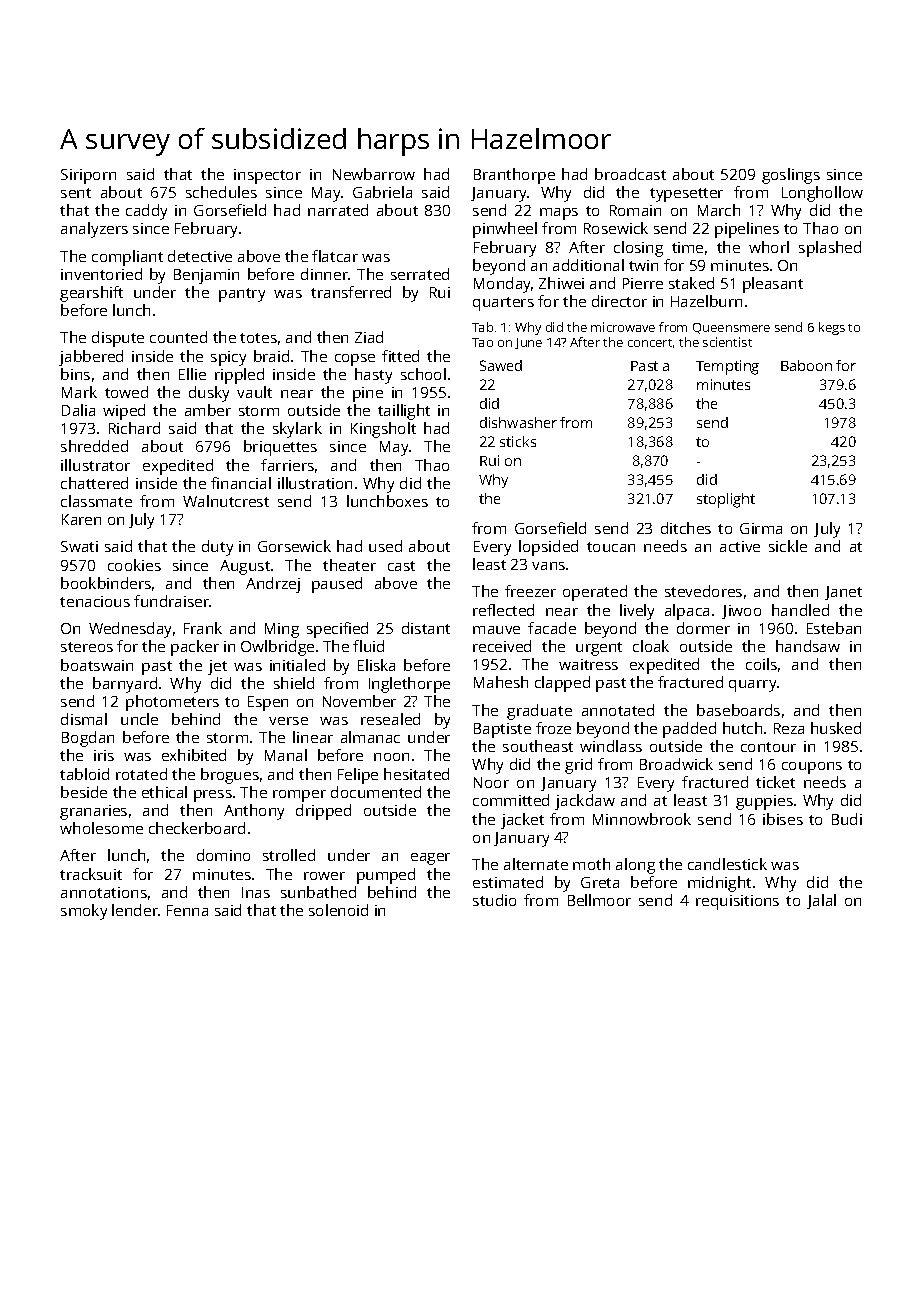  I want to click on Tempting, so click(727, 367).
